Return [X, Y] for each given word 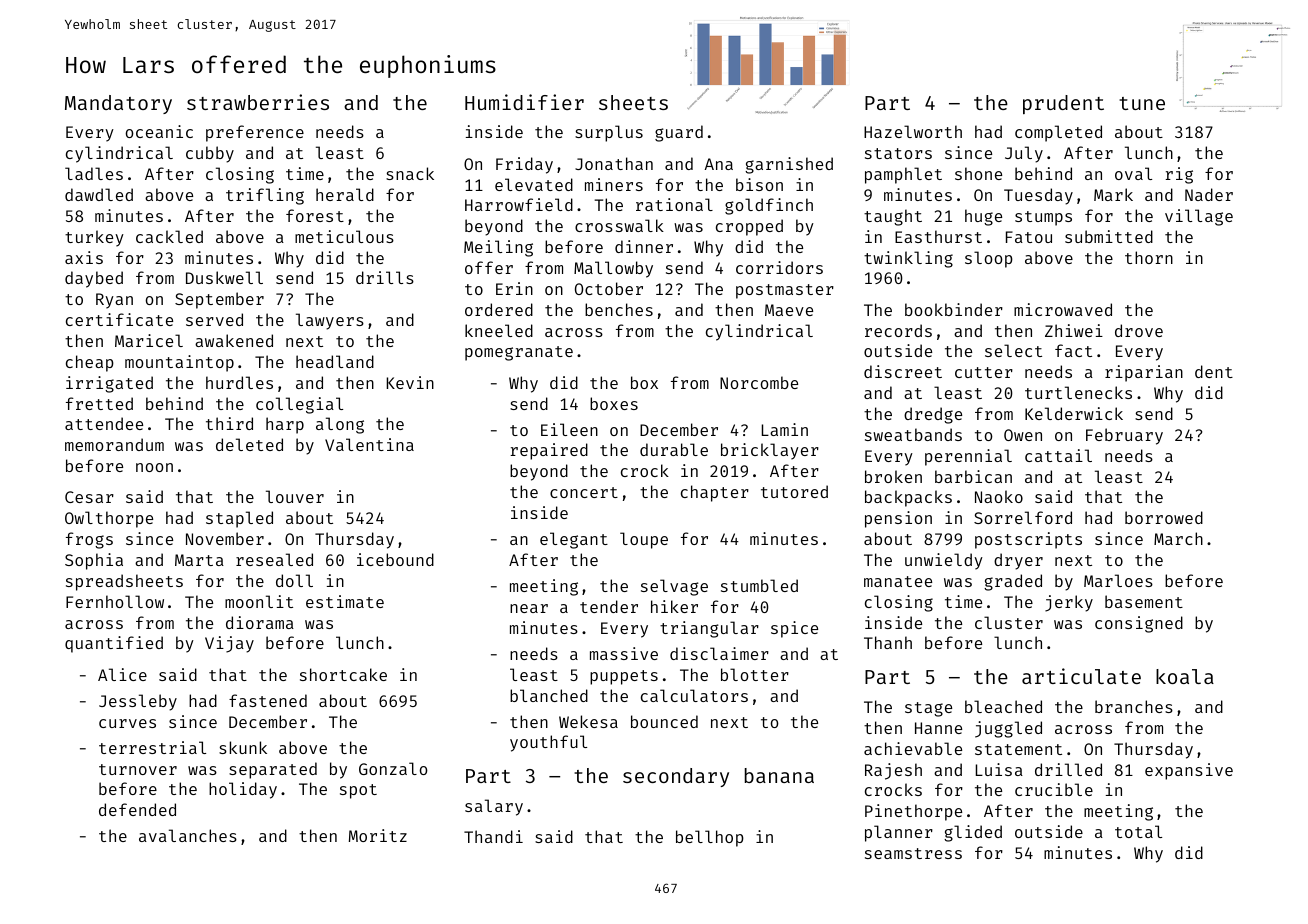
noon [154, 467]
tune [1142, 103]
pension [898, 519]
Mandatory [118, 104]
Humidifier [524, 102]
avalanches [188, 835]
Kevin [410, 382]
